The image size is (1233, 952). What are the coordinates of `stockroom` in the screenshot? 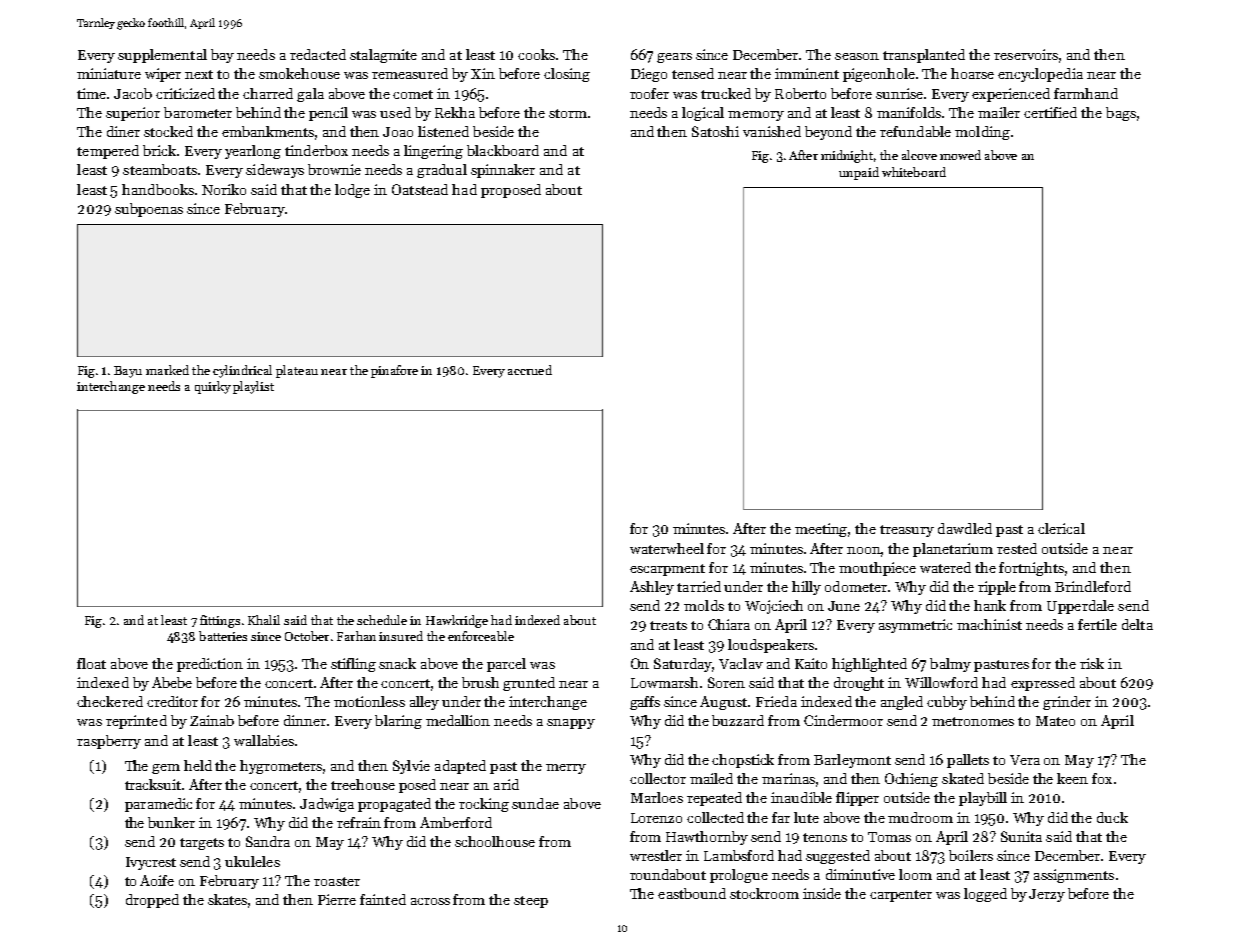 It's located at (764, 893).
